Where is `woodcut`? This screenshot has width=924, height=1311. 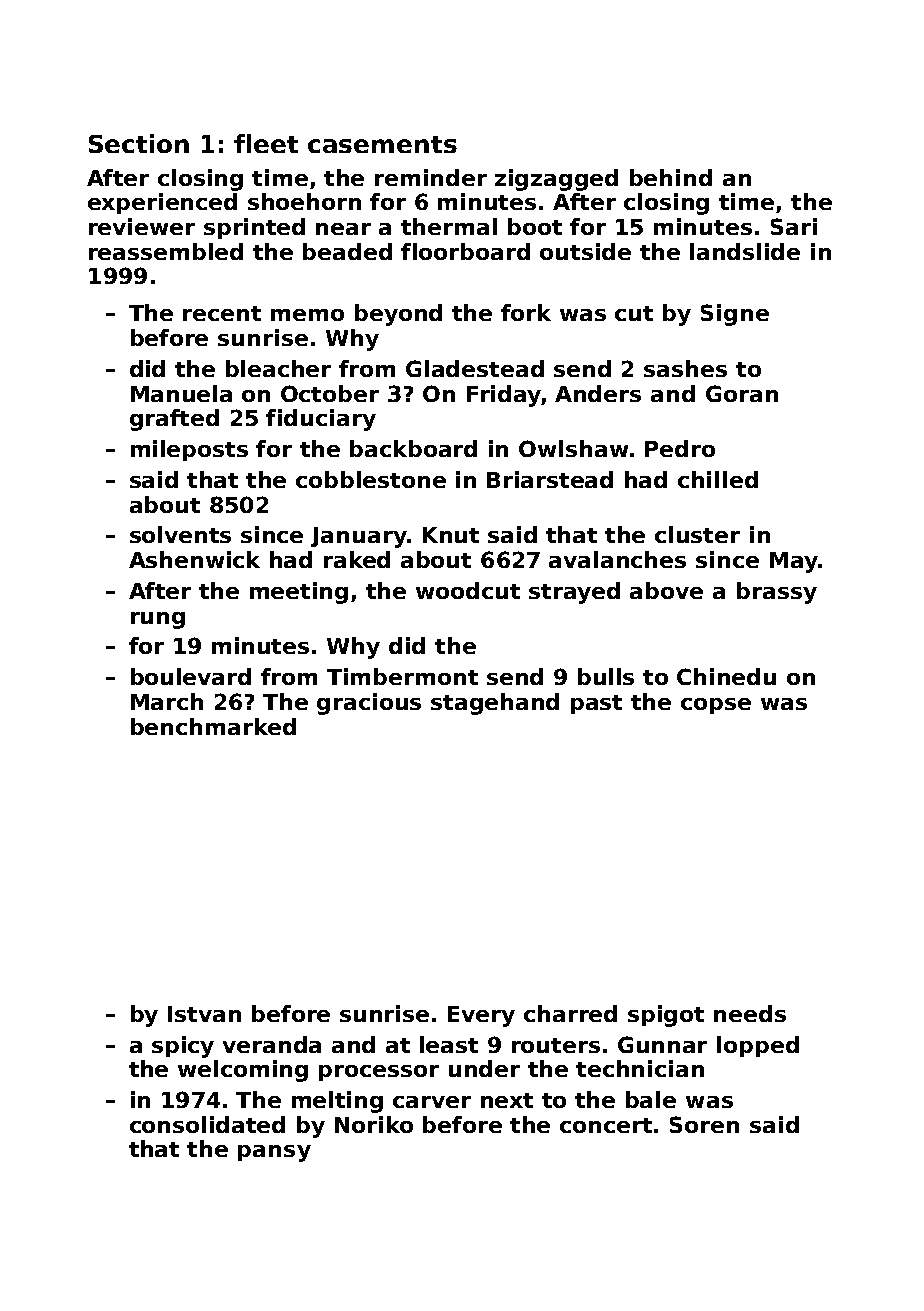
woodcut is located at coordinates (468, 590).
